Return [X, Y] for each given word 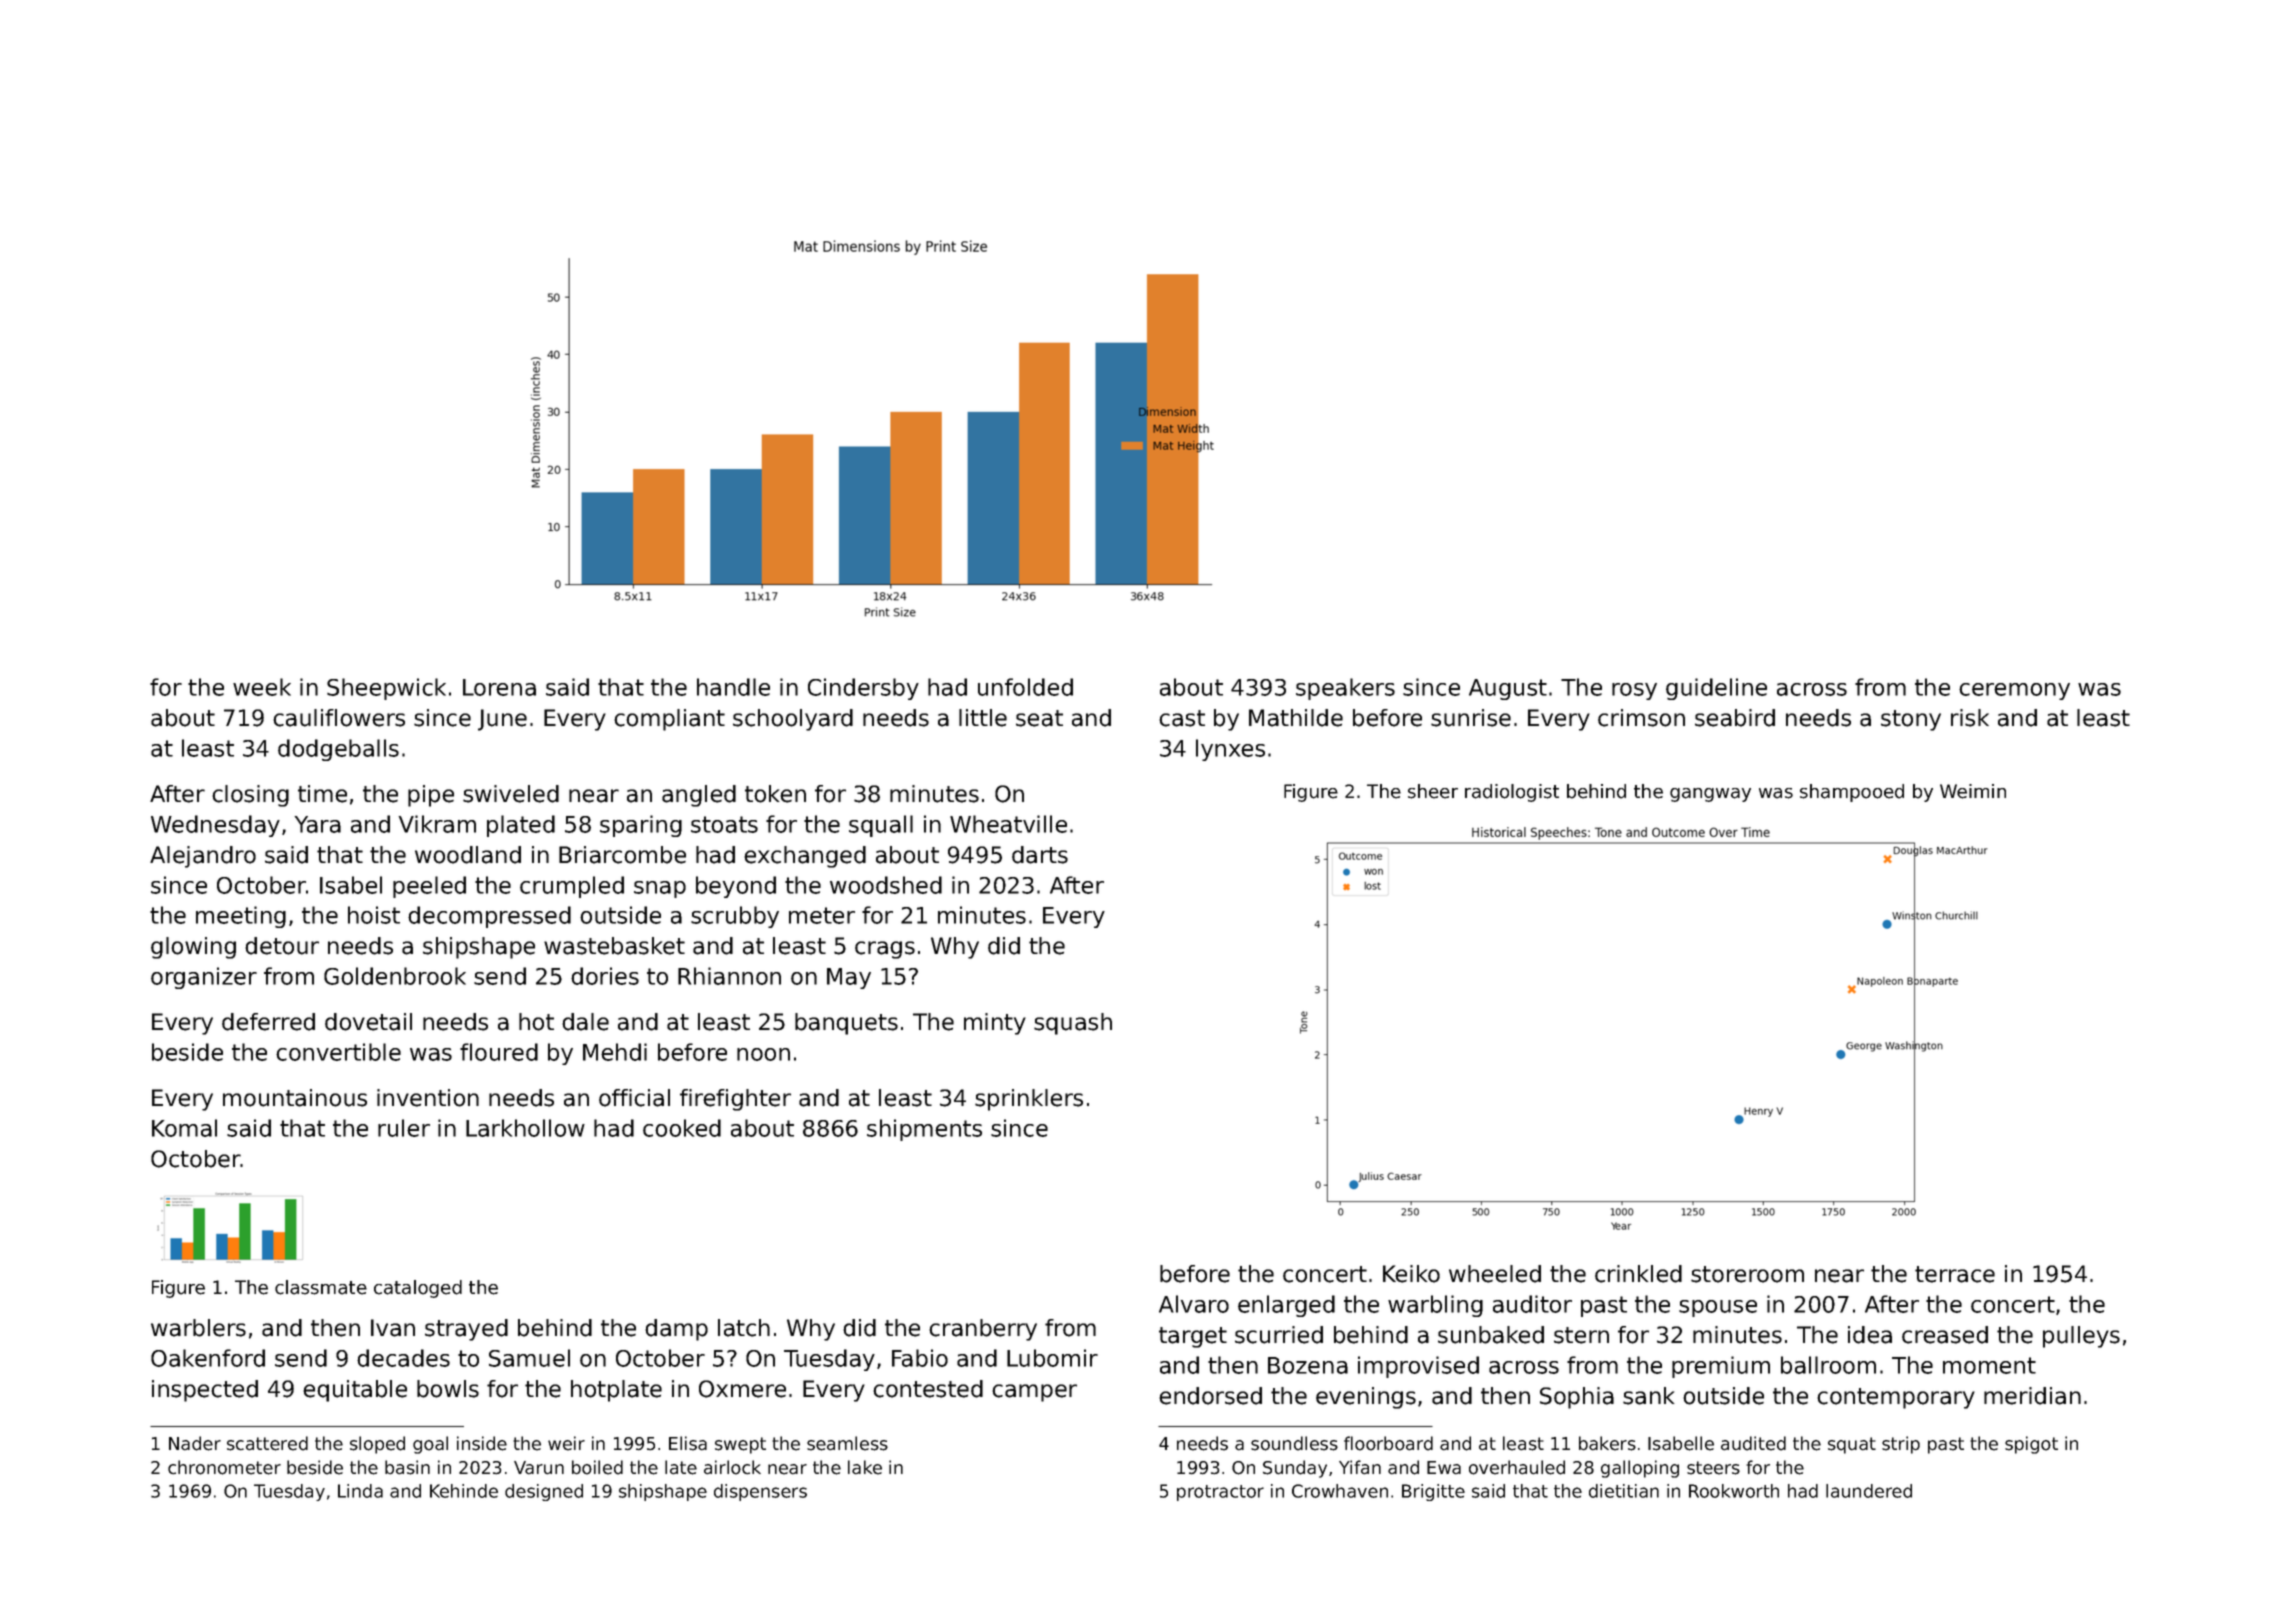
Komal [184, 1128]
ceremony [2014, 691]
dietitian [1624, 1491]
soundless [1294, 1443]
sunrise [1471, 718]
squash [1073, 1024]
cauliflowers [339, 718]
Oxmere [742, 1389]
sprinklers [1029, 1100]
